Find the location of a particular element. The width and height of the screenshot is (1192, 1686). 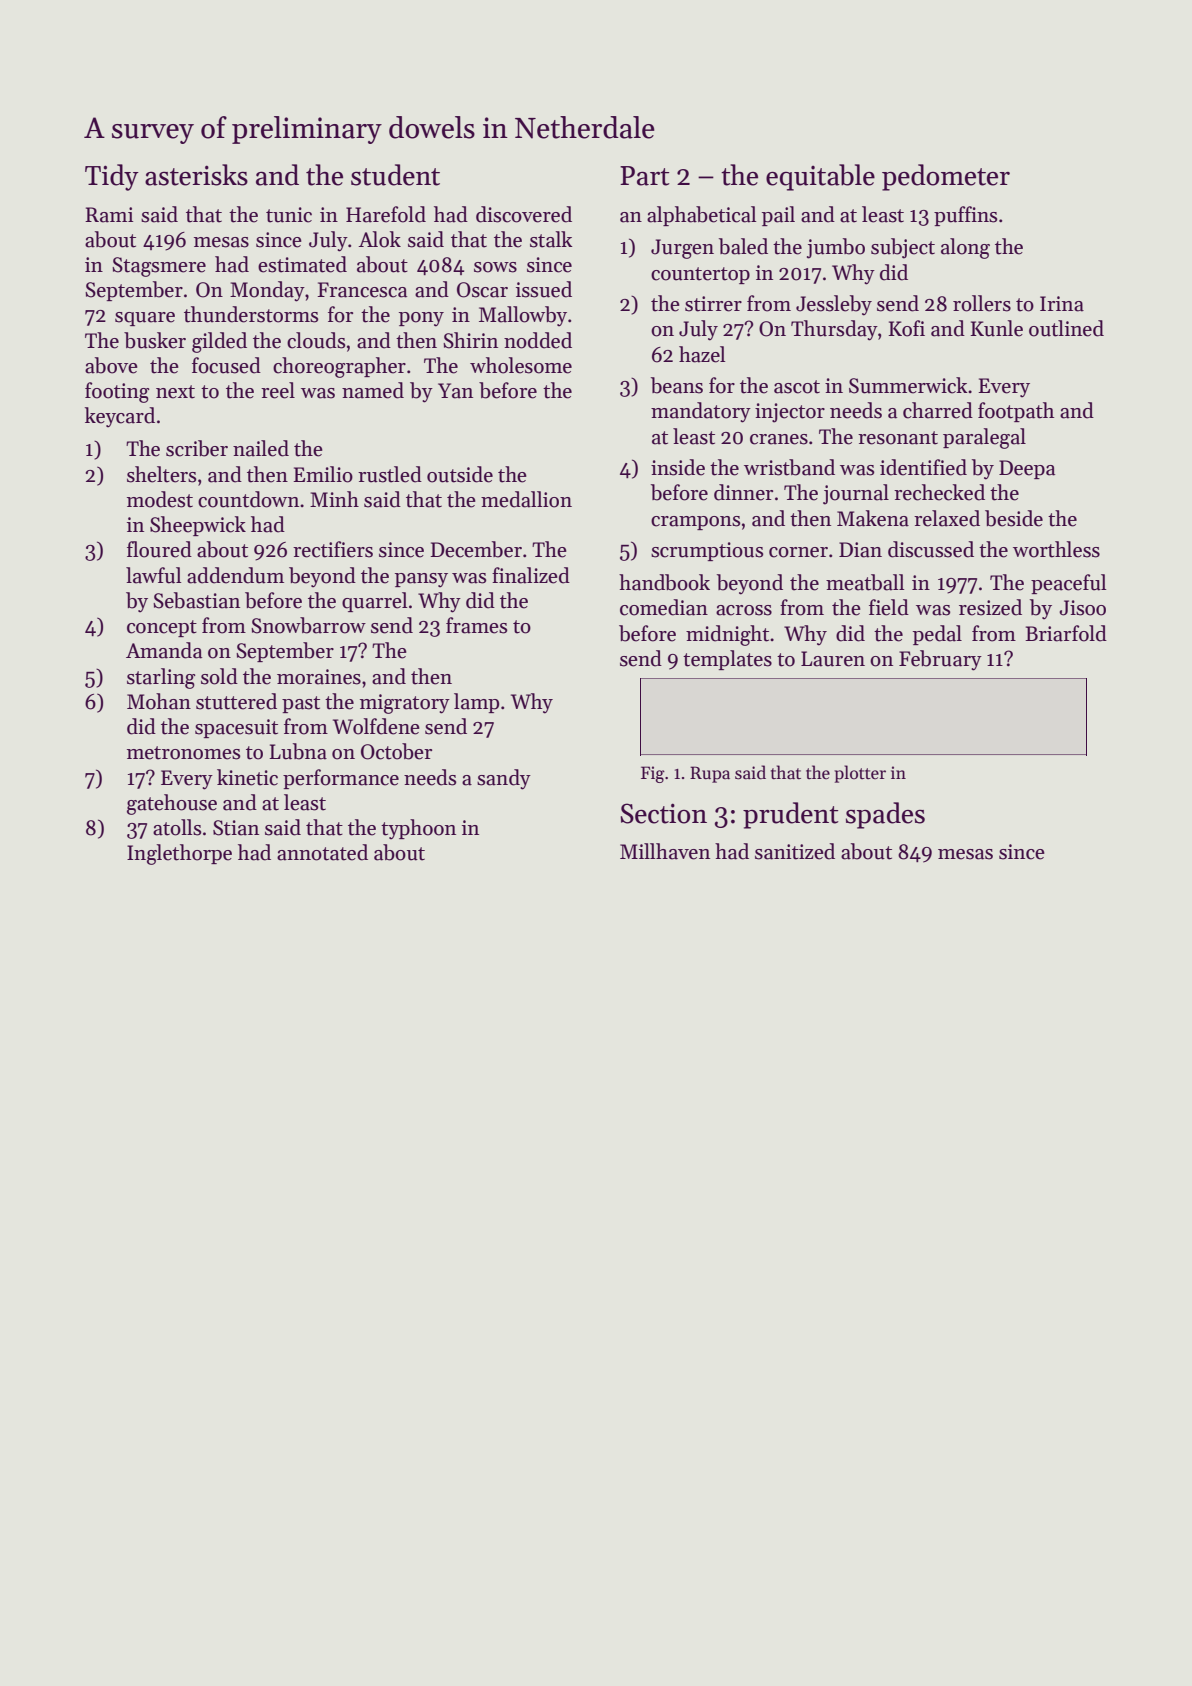

footing is located at coordinates (117, 392).
